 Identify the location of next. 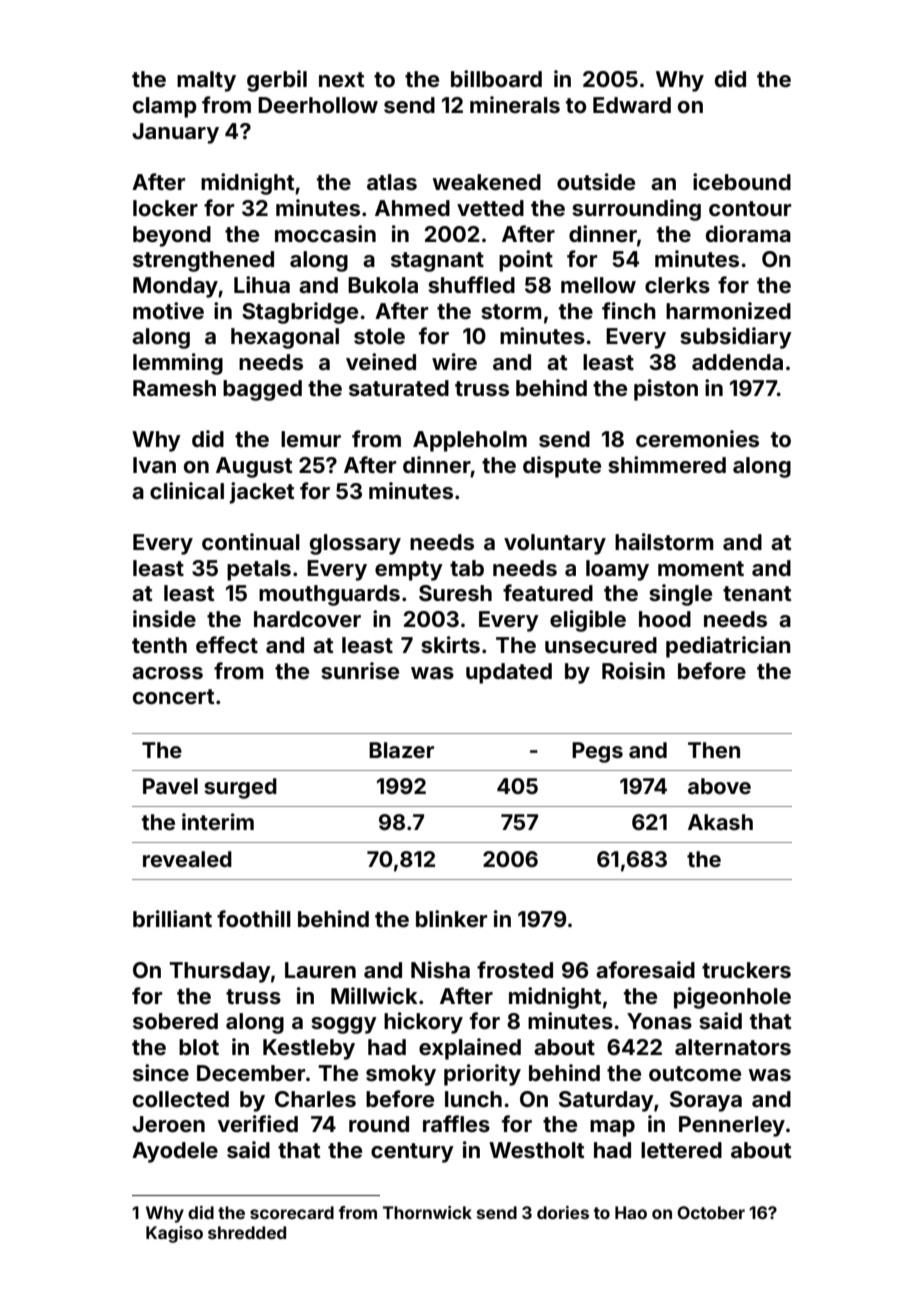
(342, 79).
